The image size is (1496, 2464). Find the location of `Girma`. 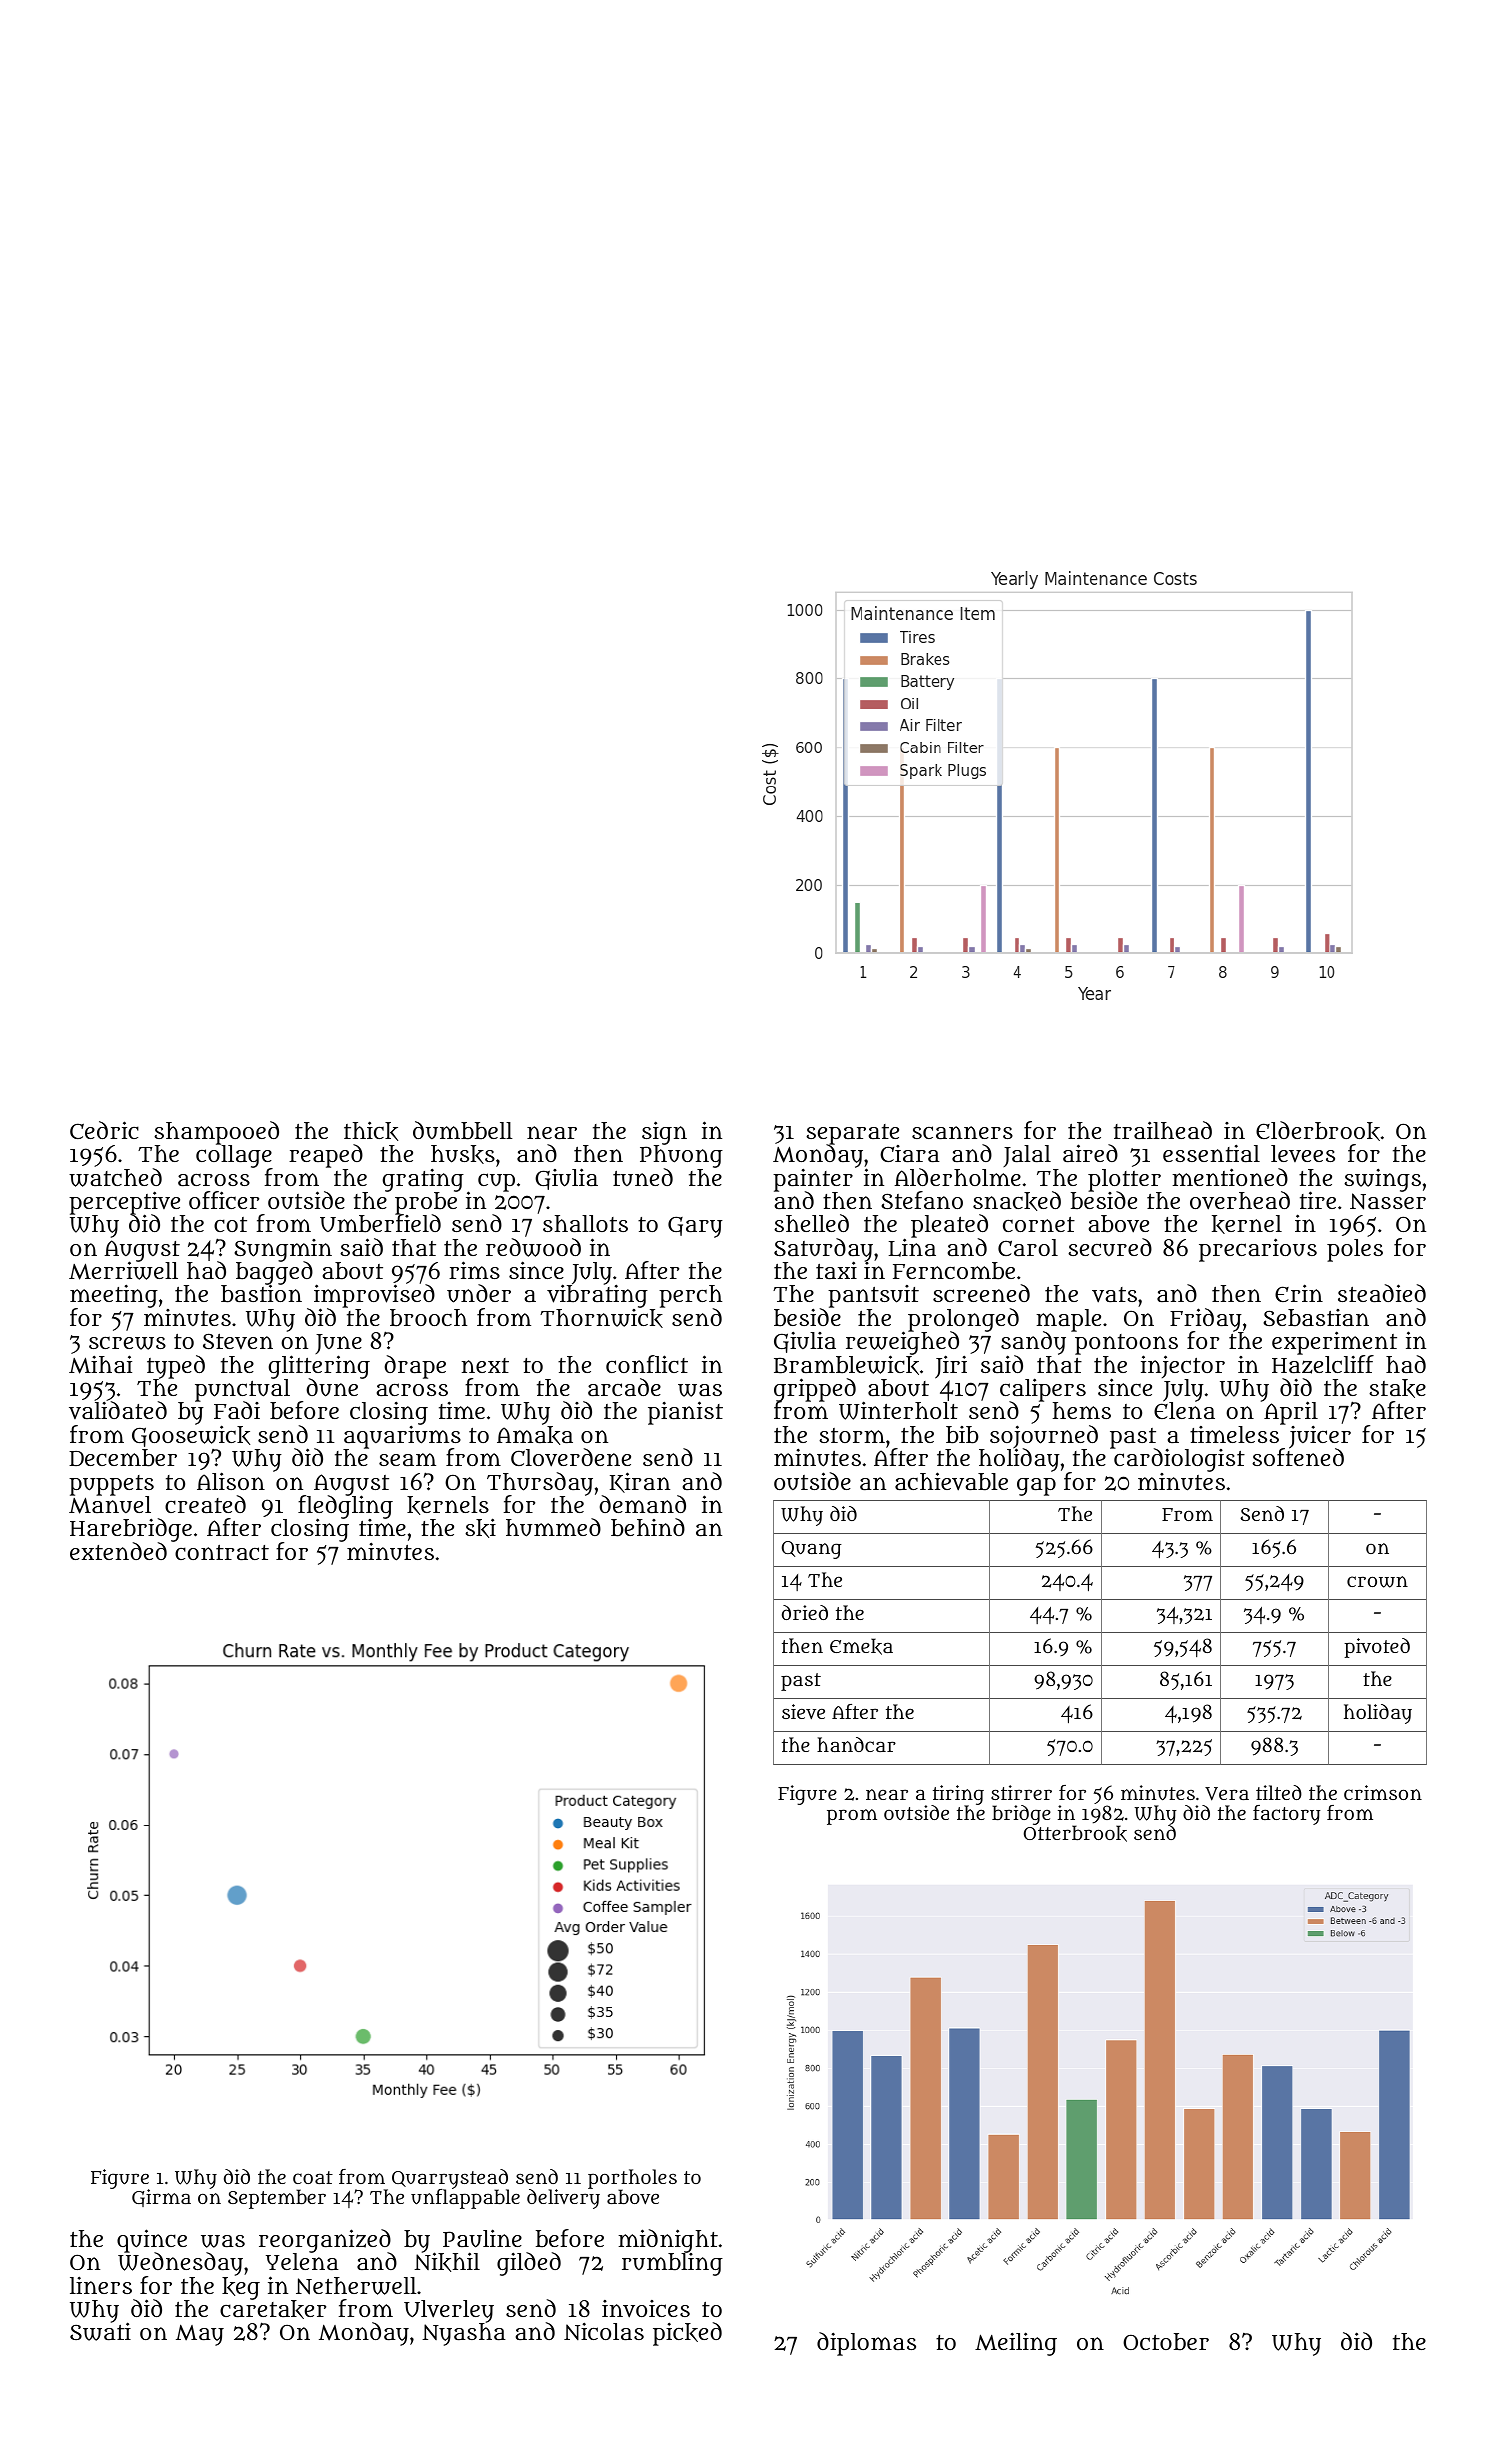

Girma is located at coordinates (161, 2198).
